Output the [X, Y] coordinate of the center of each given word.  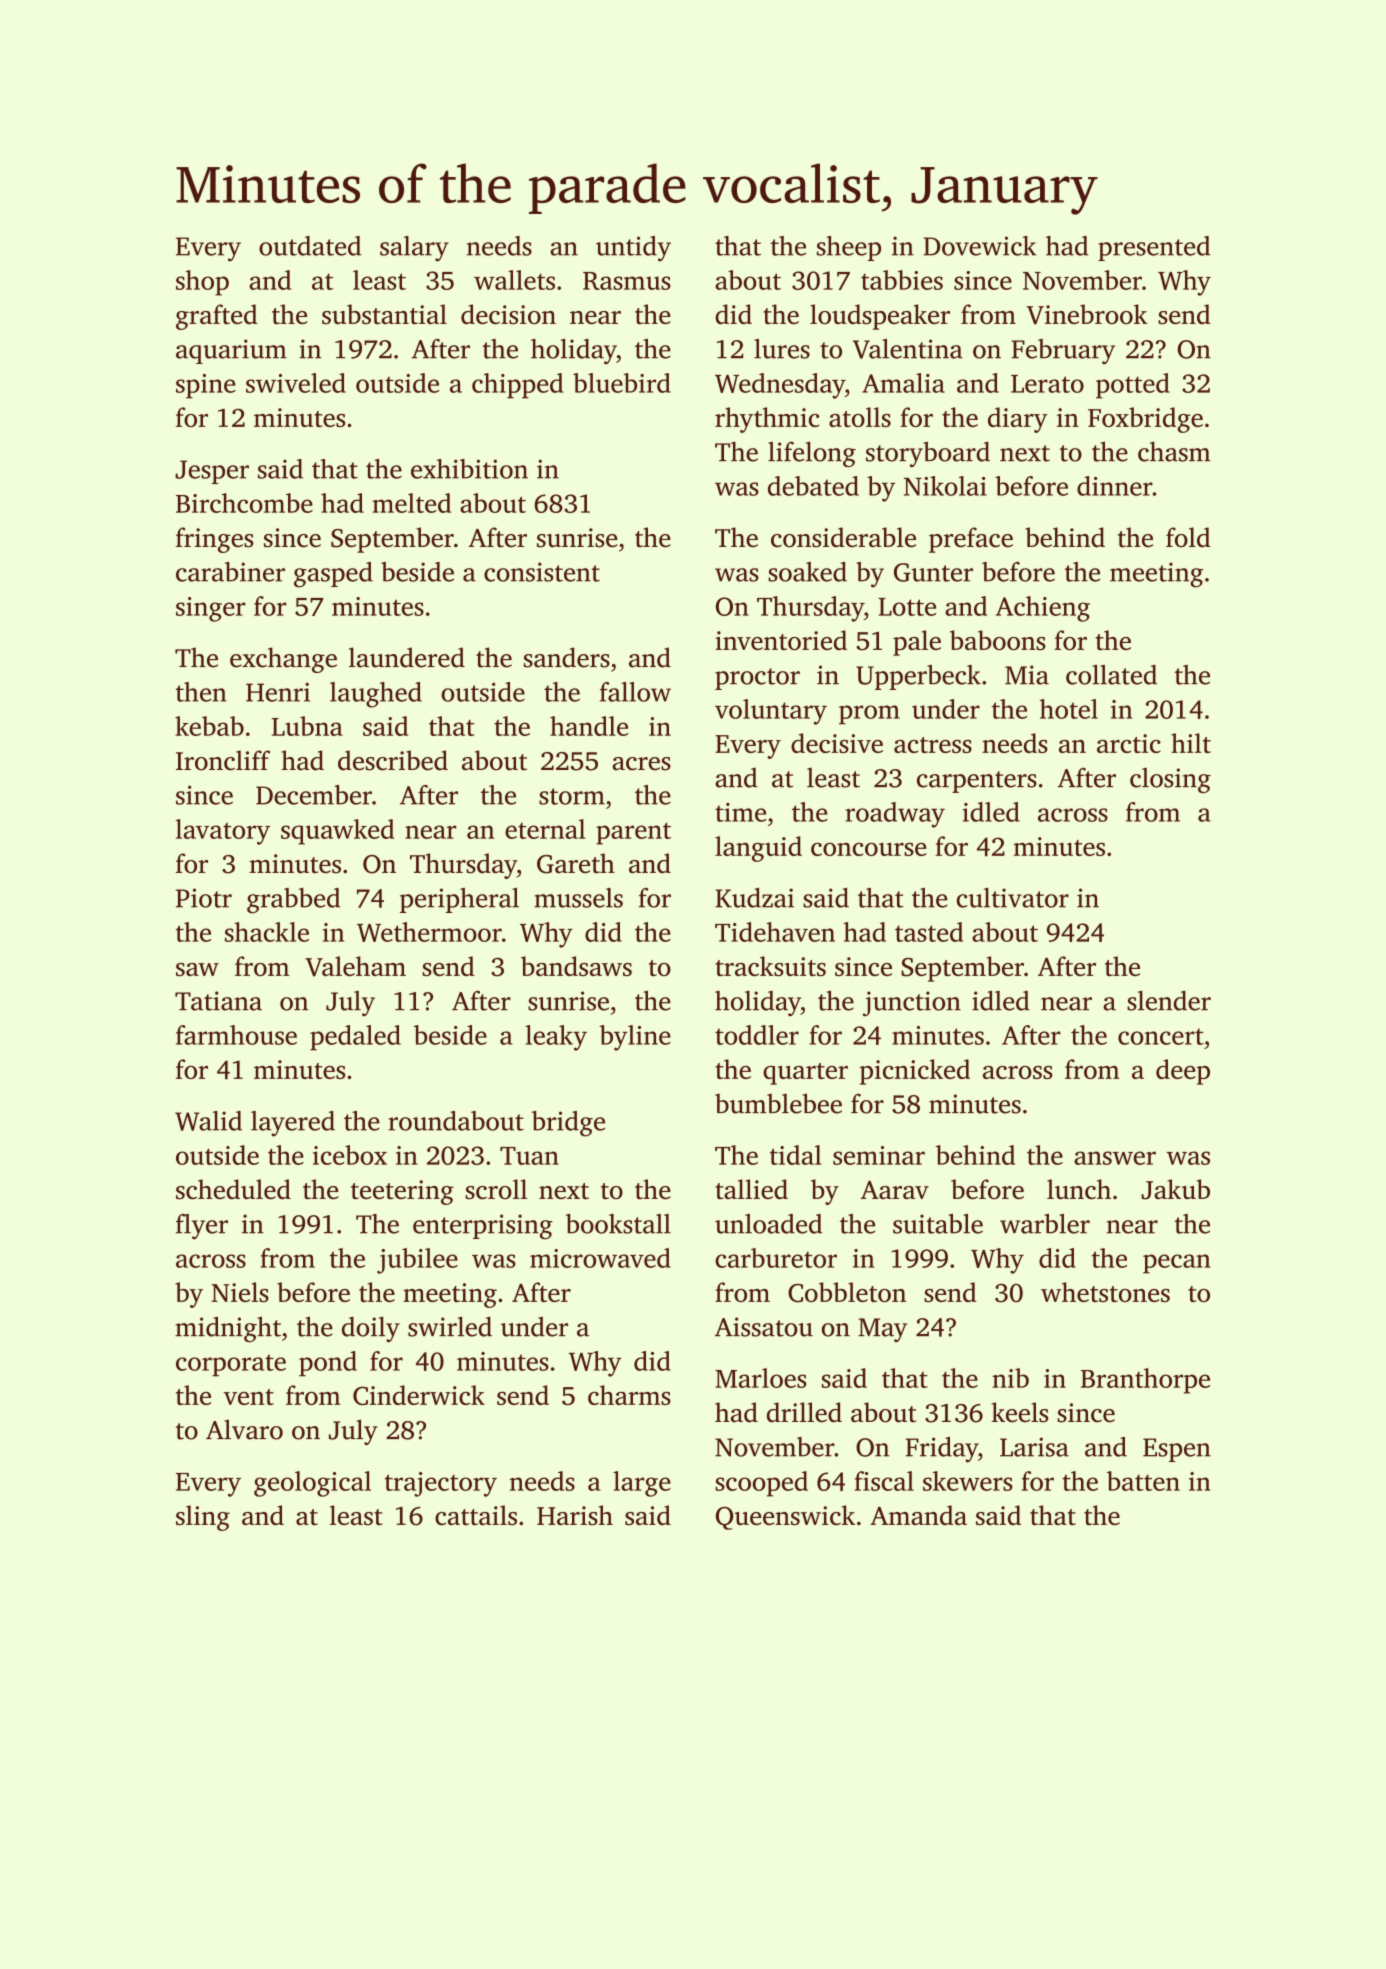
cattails [476, 1515]
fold [1188, 537]
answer [1115, 1158]
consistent [542, 572]
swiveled [296, 383]
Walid [208, 1121]
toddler [757, 1035]
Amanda [918, 1515]
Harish [575, 1515]
